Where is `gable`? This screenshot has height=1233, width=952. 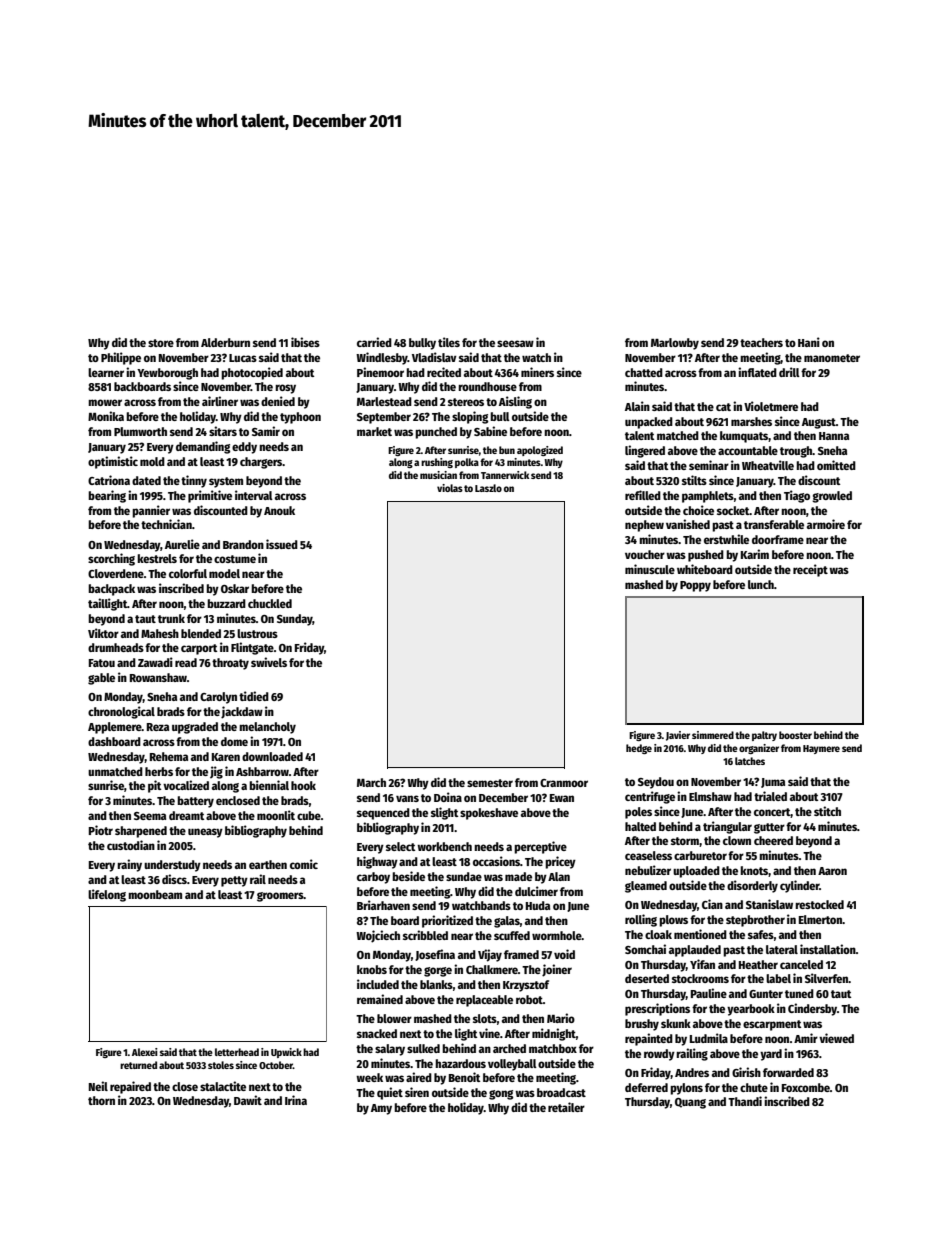
gable is located at coordinates (101, 679).
